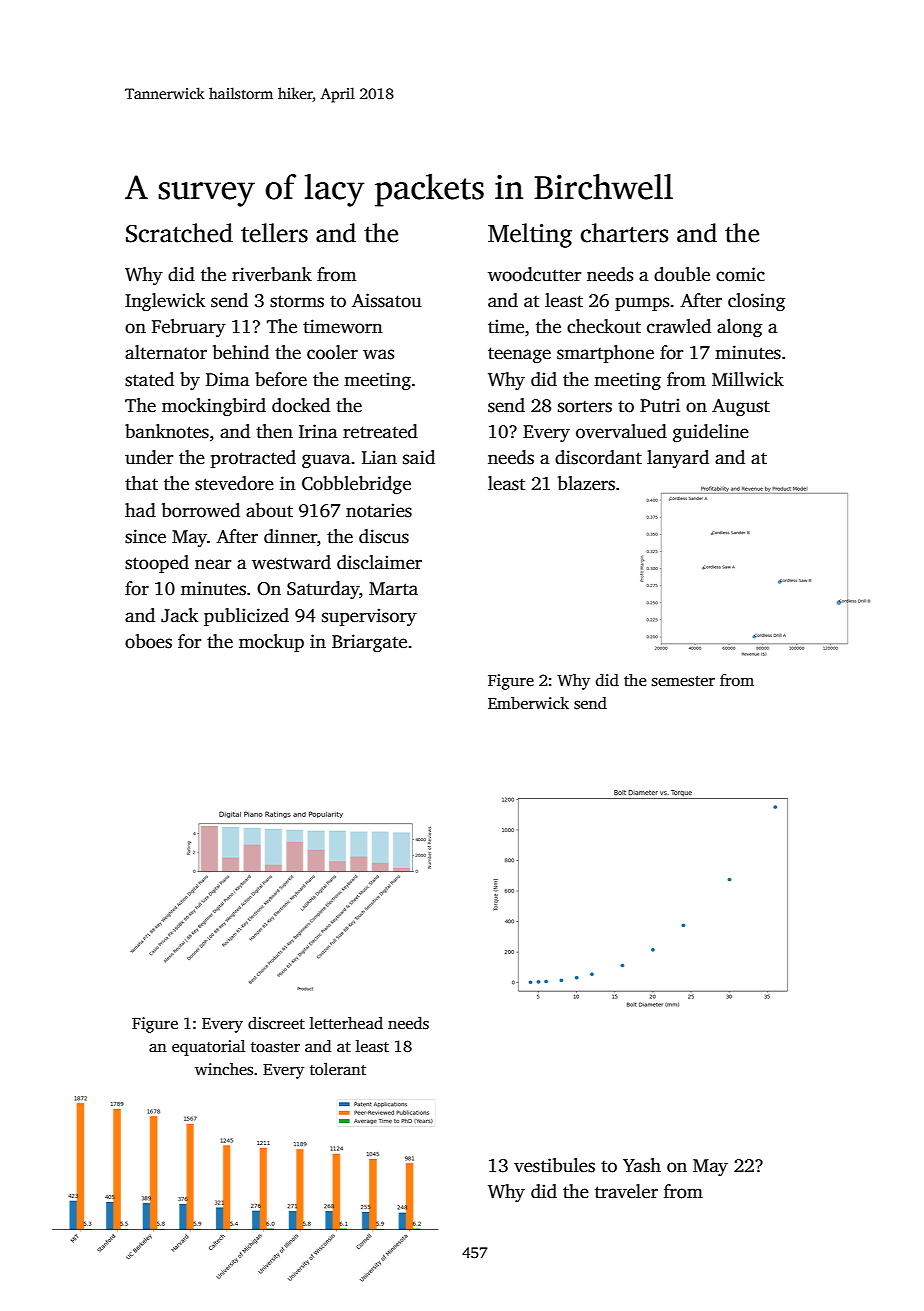 The image size is (924, 1311). What do you see at coordinates (224, 1069) in the screenshot?
I see `winches` at bounding box center [224, 1069].
